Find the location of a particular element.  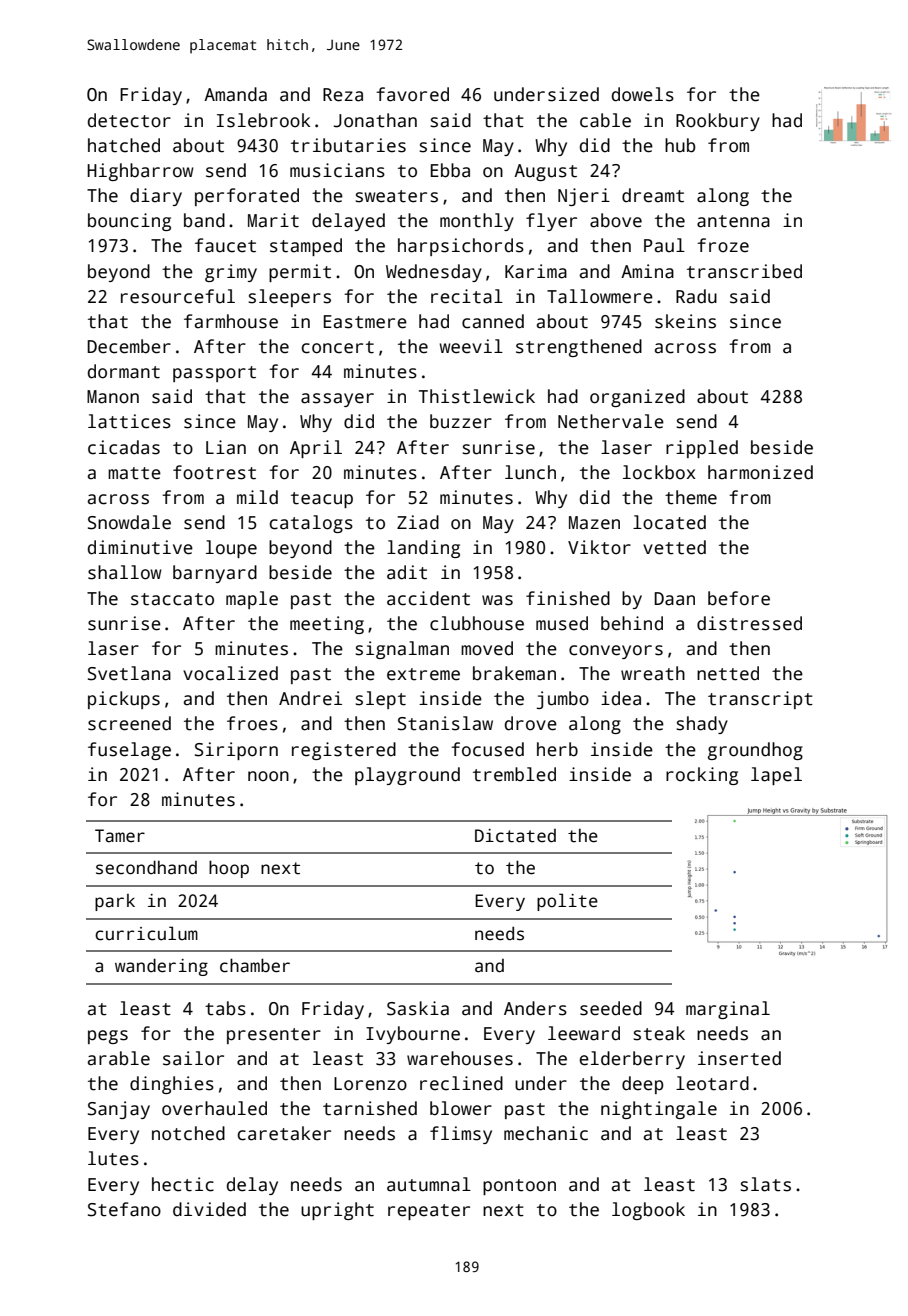

seeded is located at coordinates (611, 1008).
